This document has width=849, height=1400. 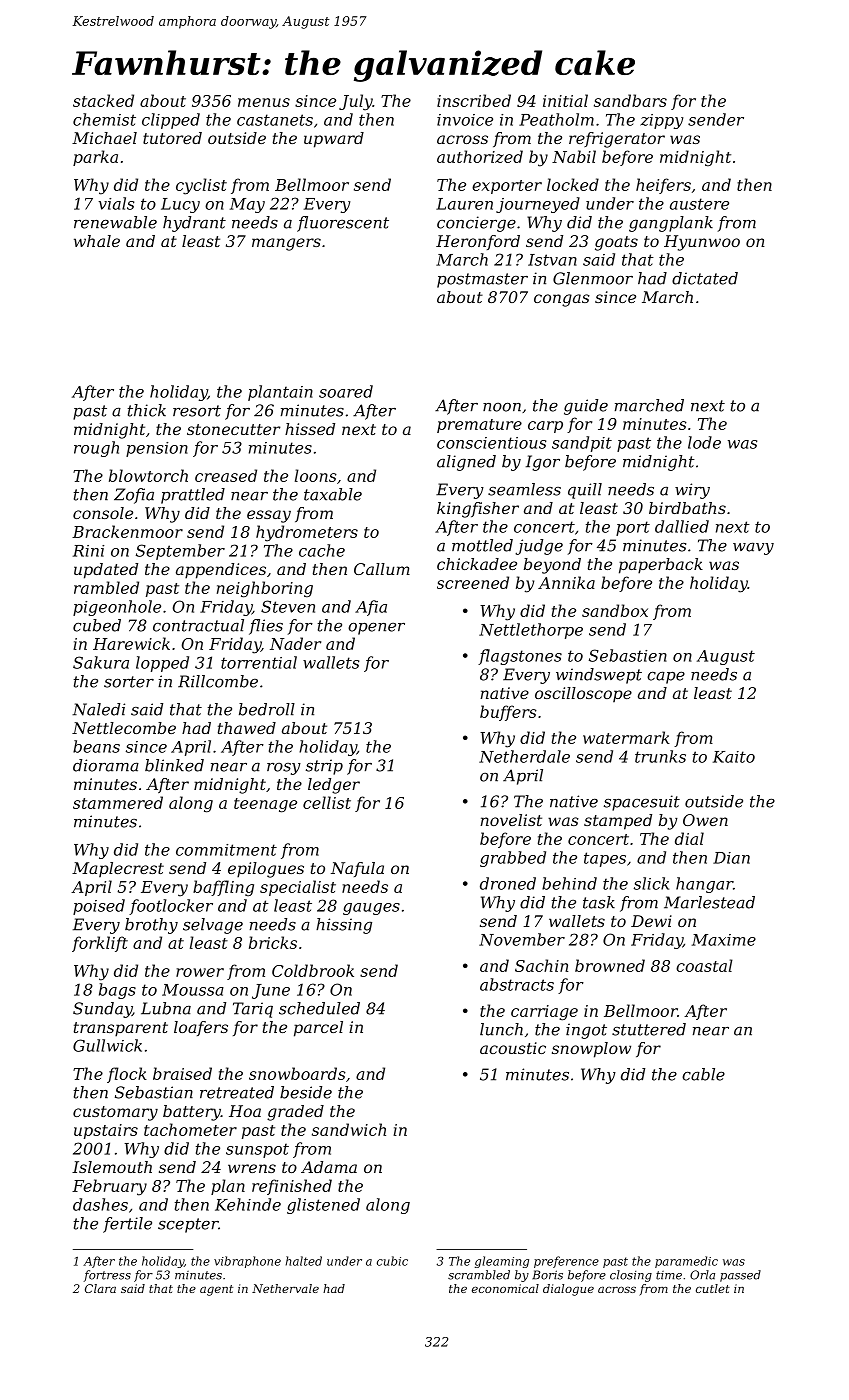 What do you see at coordinates (357, 869) in the document?
I see `Nafula` at bounding box center [357, 869].
